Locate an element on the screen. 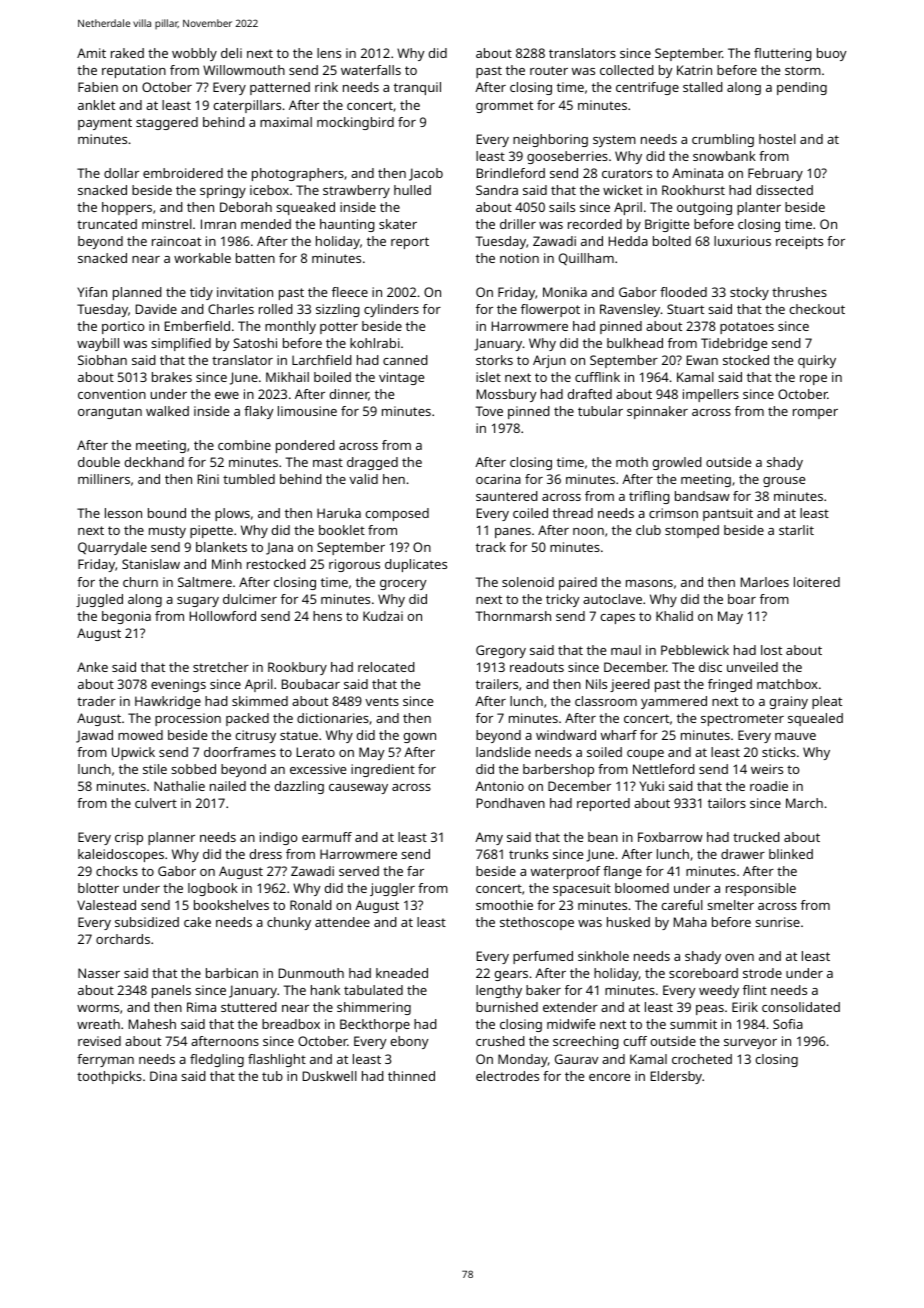 The image size is (924, 1308). lens is located at coordinates (329, 53).
